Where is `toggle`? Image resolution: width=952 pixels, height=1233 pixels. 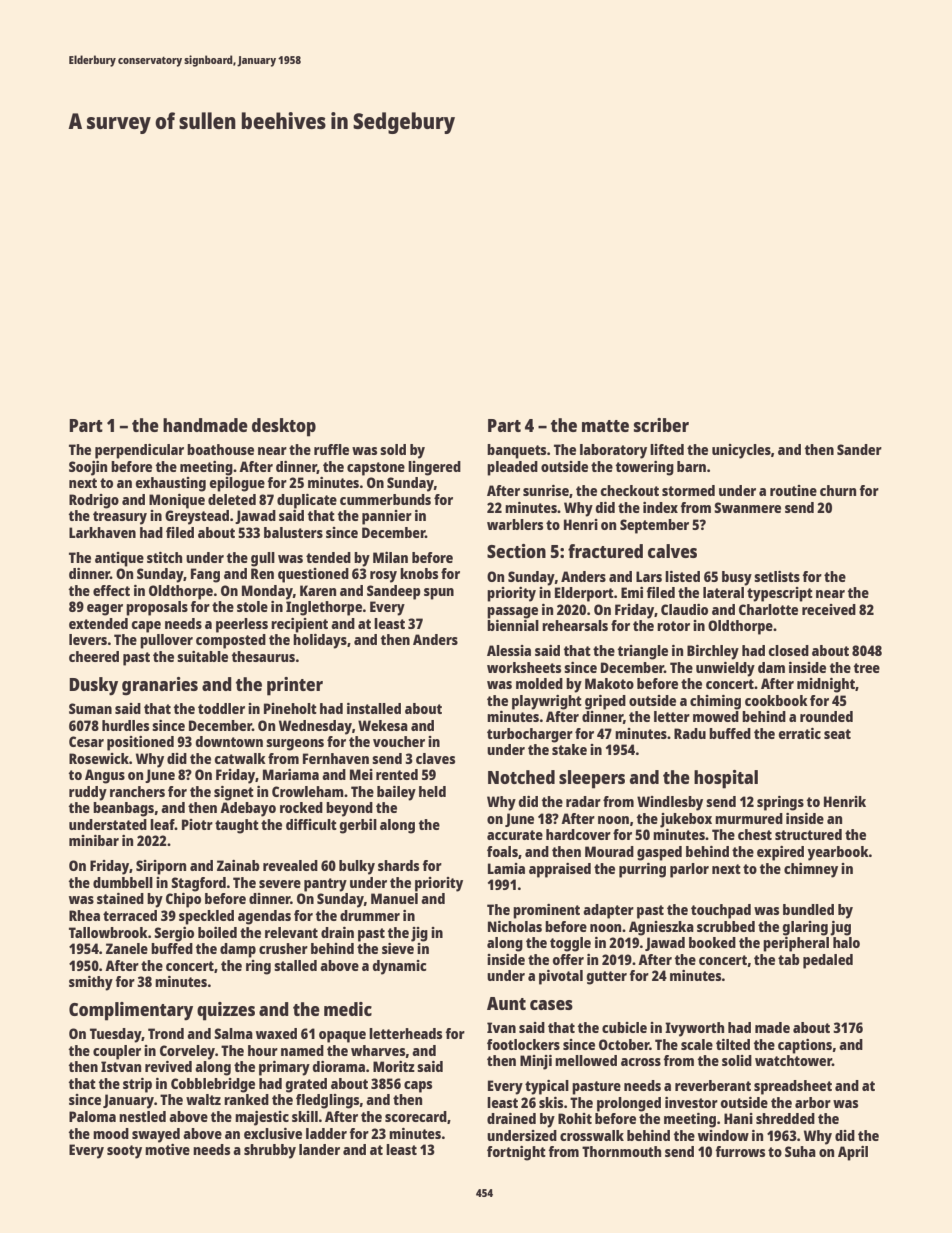
toggle is located at coordinates (570, 944).
